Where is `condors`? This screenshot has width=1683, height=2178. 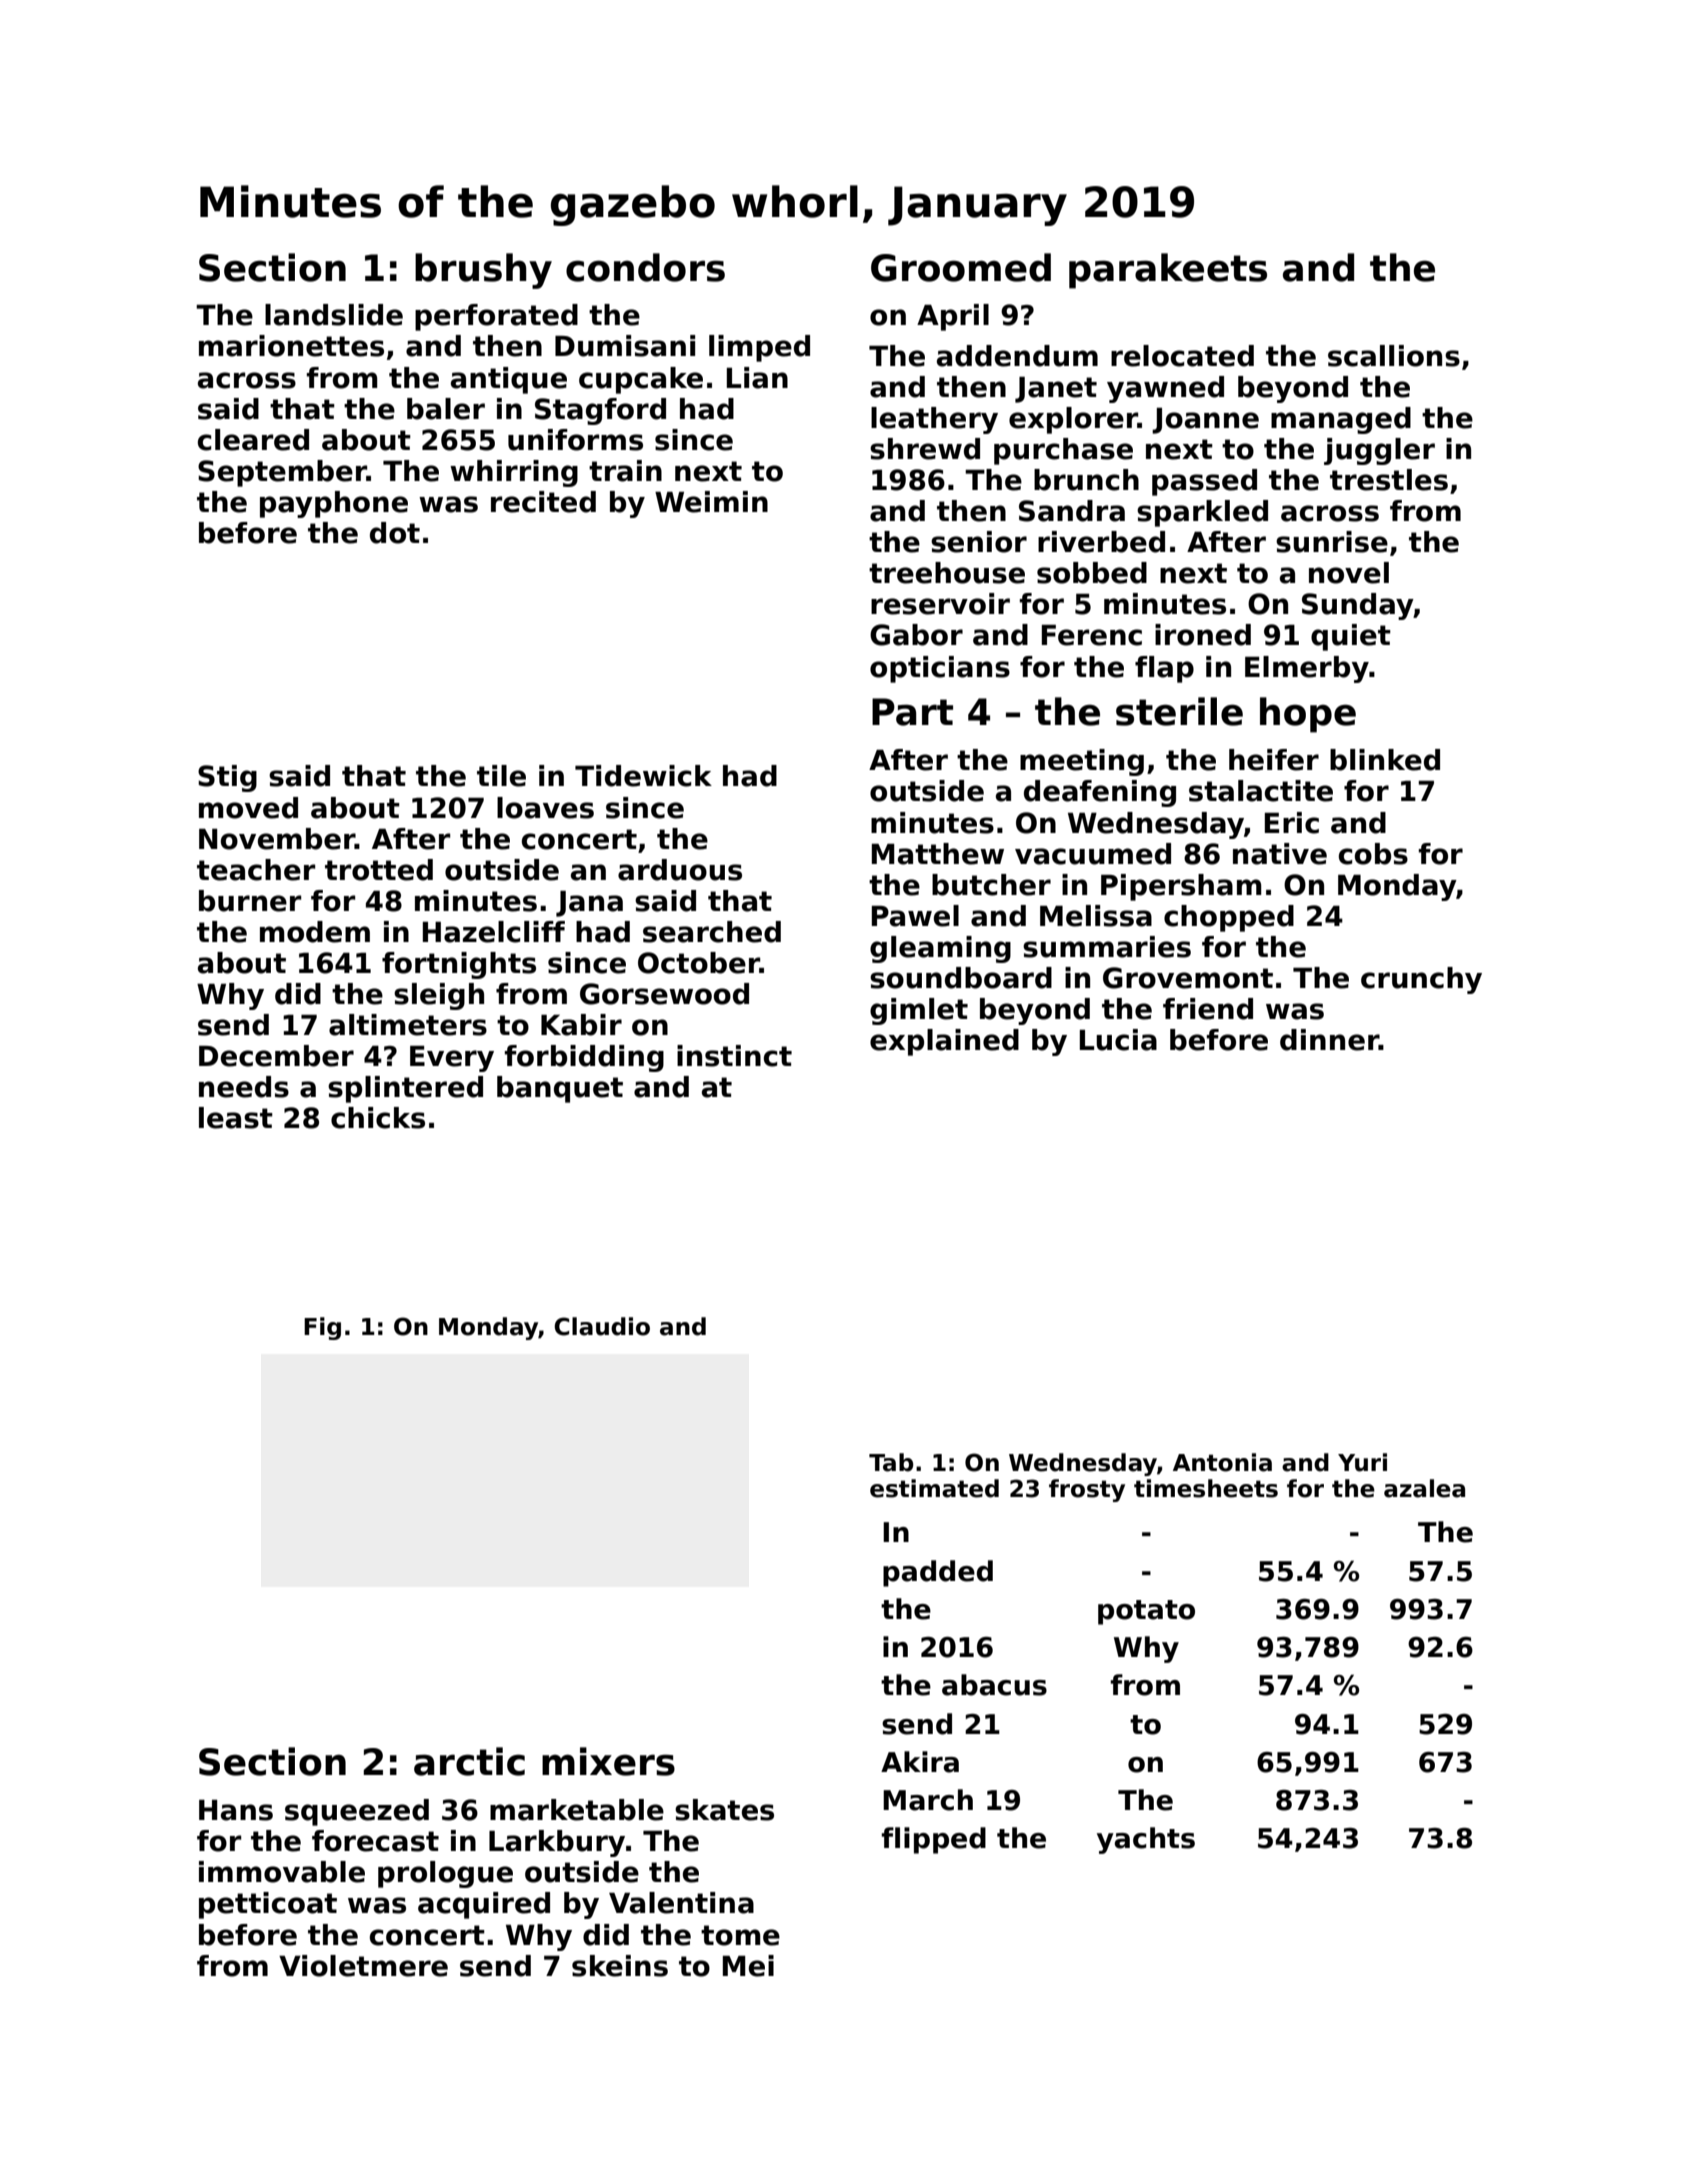 condors is located at coordinates (645, 267).
